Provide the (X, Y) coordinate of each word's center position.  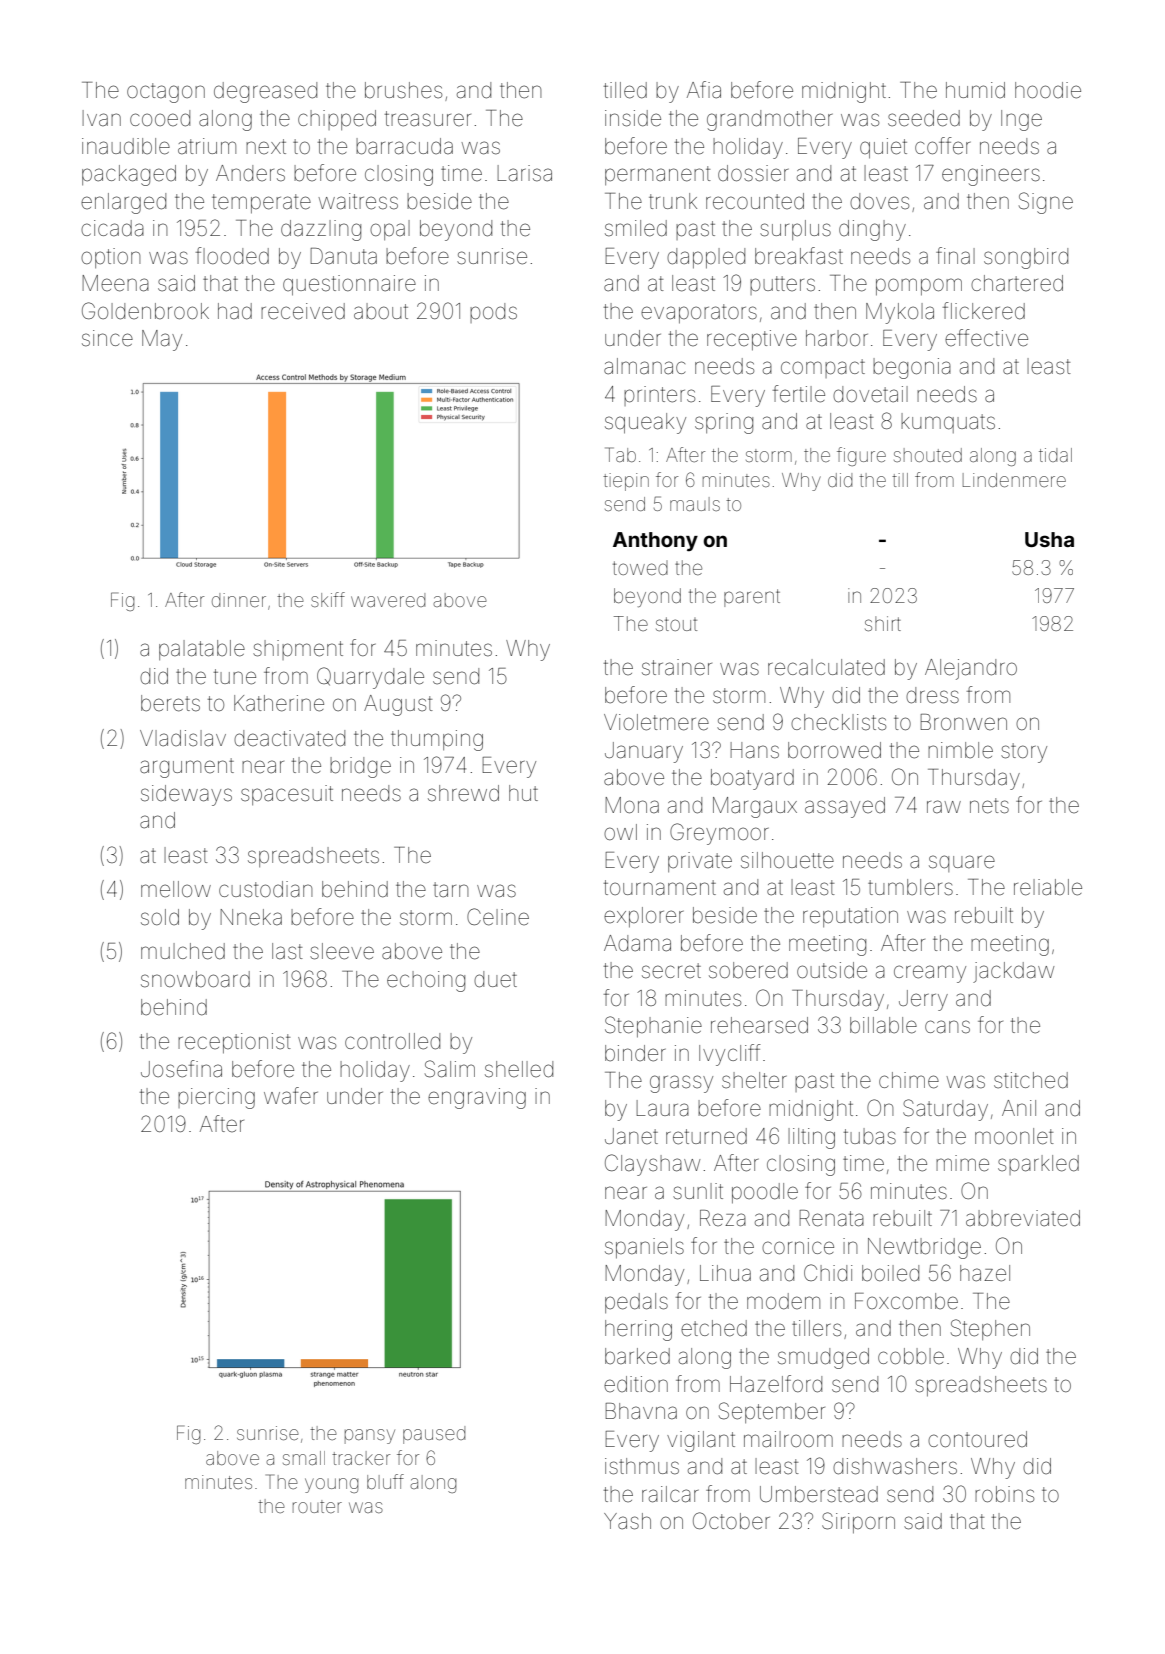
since (107, 338)
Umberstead (819, 1494)
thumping (437, 740)
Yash (627, 1521)
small (304, 1458)
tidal (1055, 455)
